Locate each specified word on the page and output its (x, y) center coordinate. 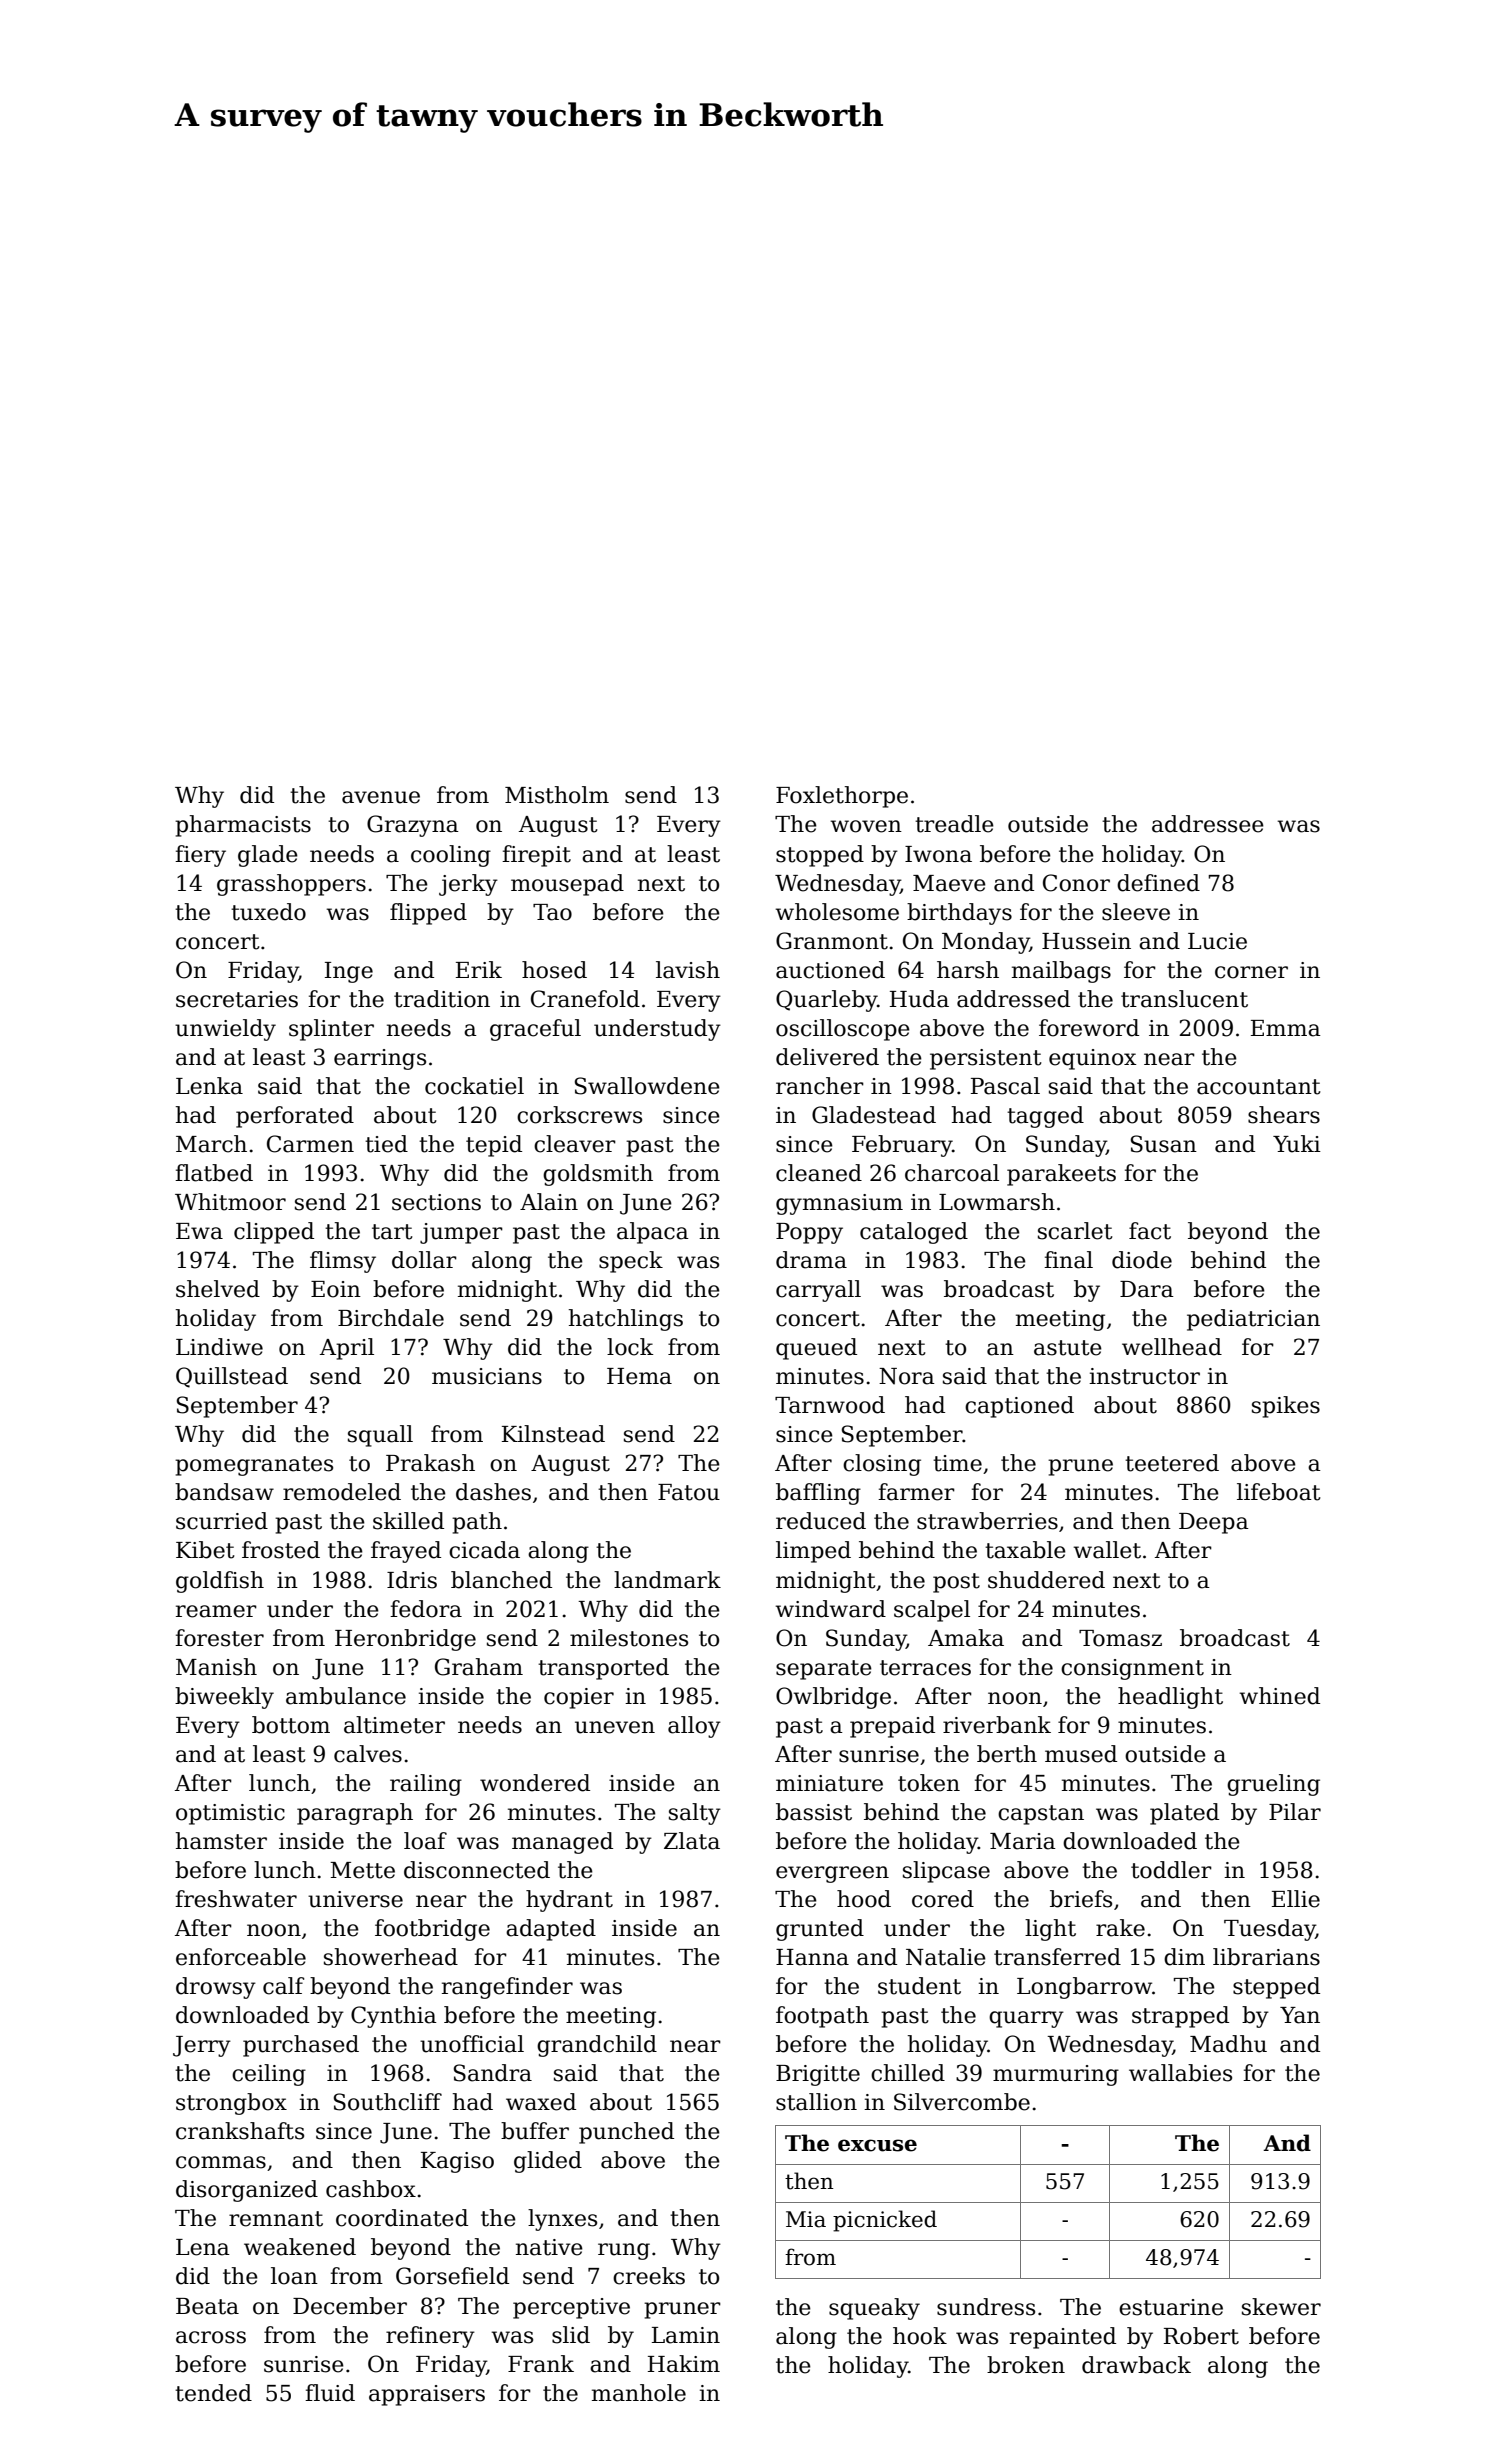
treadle (954, 824)
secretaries (237, 999)
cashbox (371, 2189)
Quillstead (232, 1377)
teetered (1172, 1463)
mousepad (567, 885)
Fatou (689, 1492)
